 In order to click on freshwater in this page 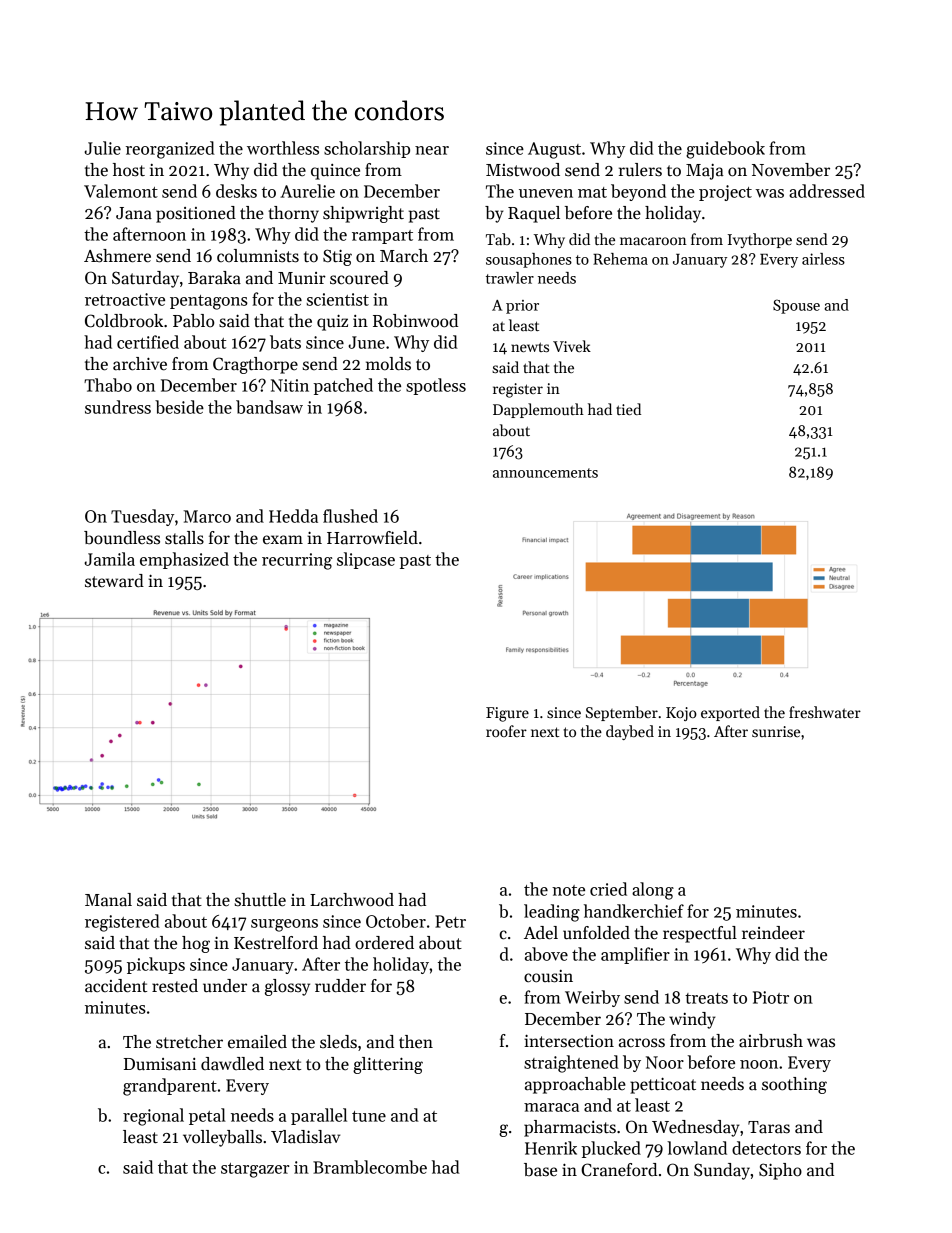, I will do `click(825, 712)`.
